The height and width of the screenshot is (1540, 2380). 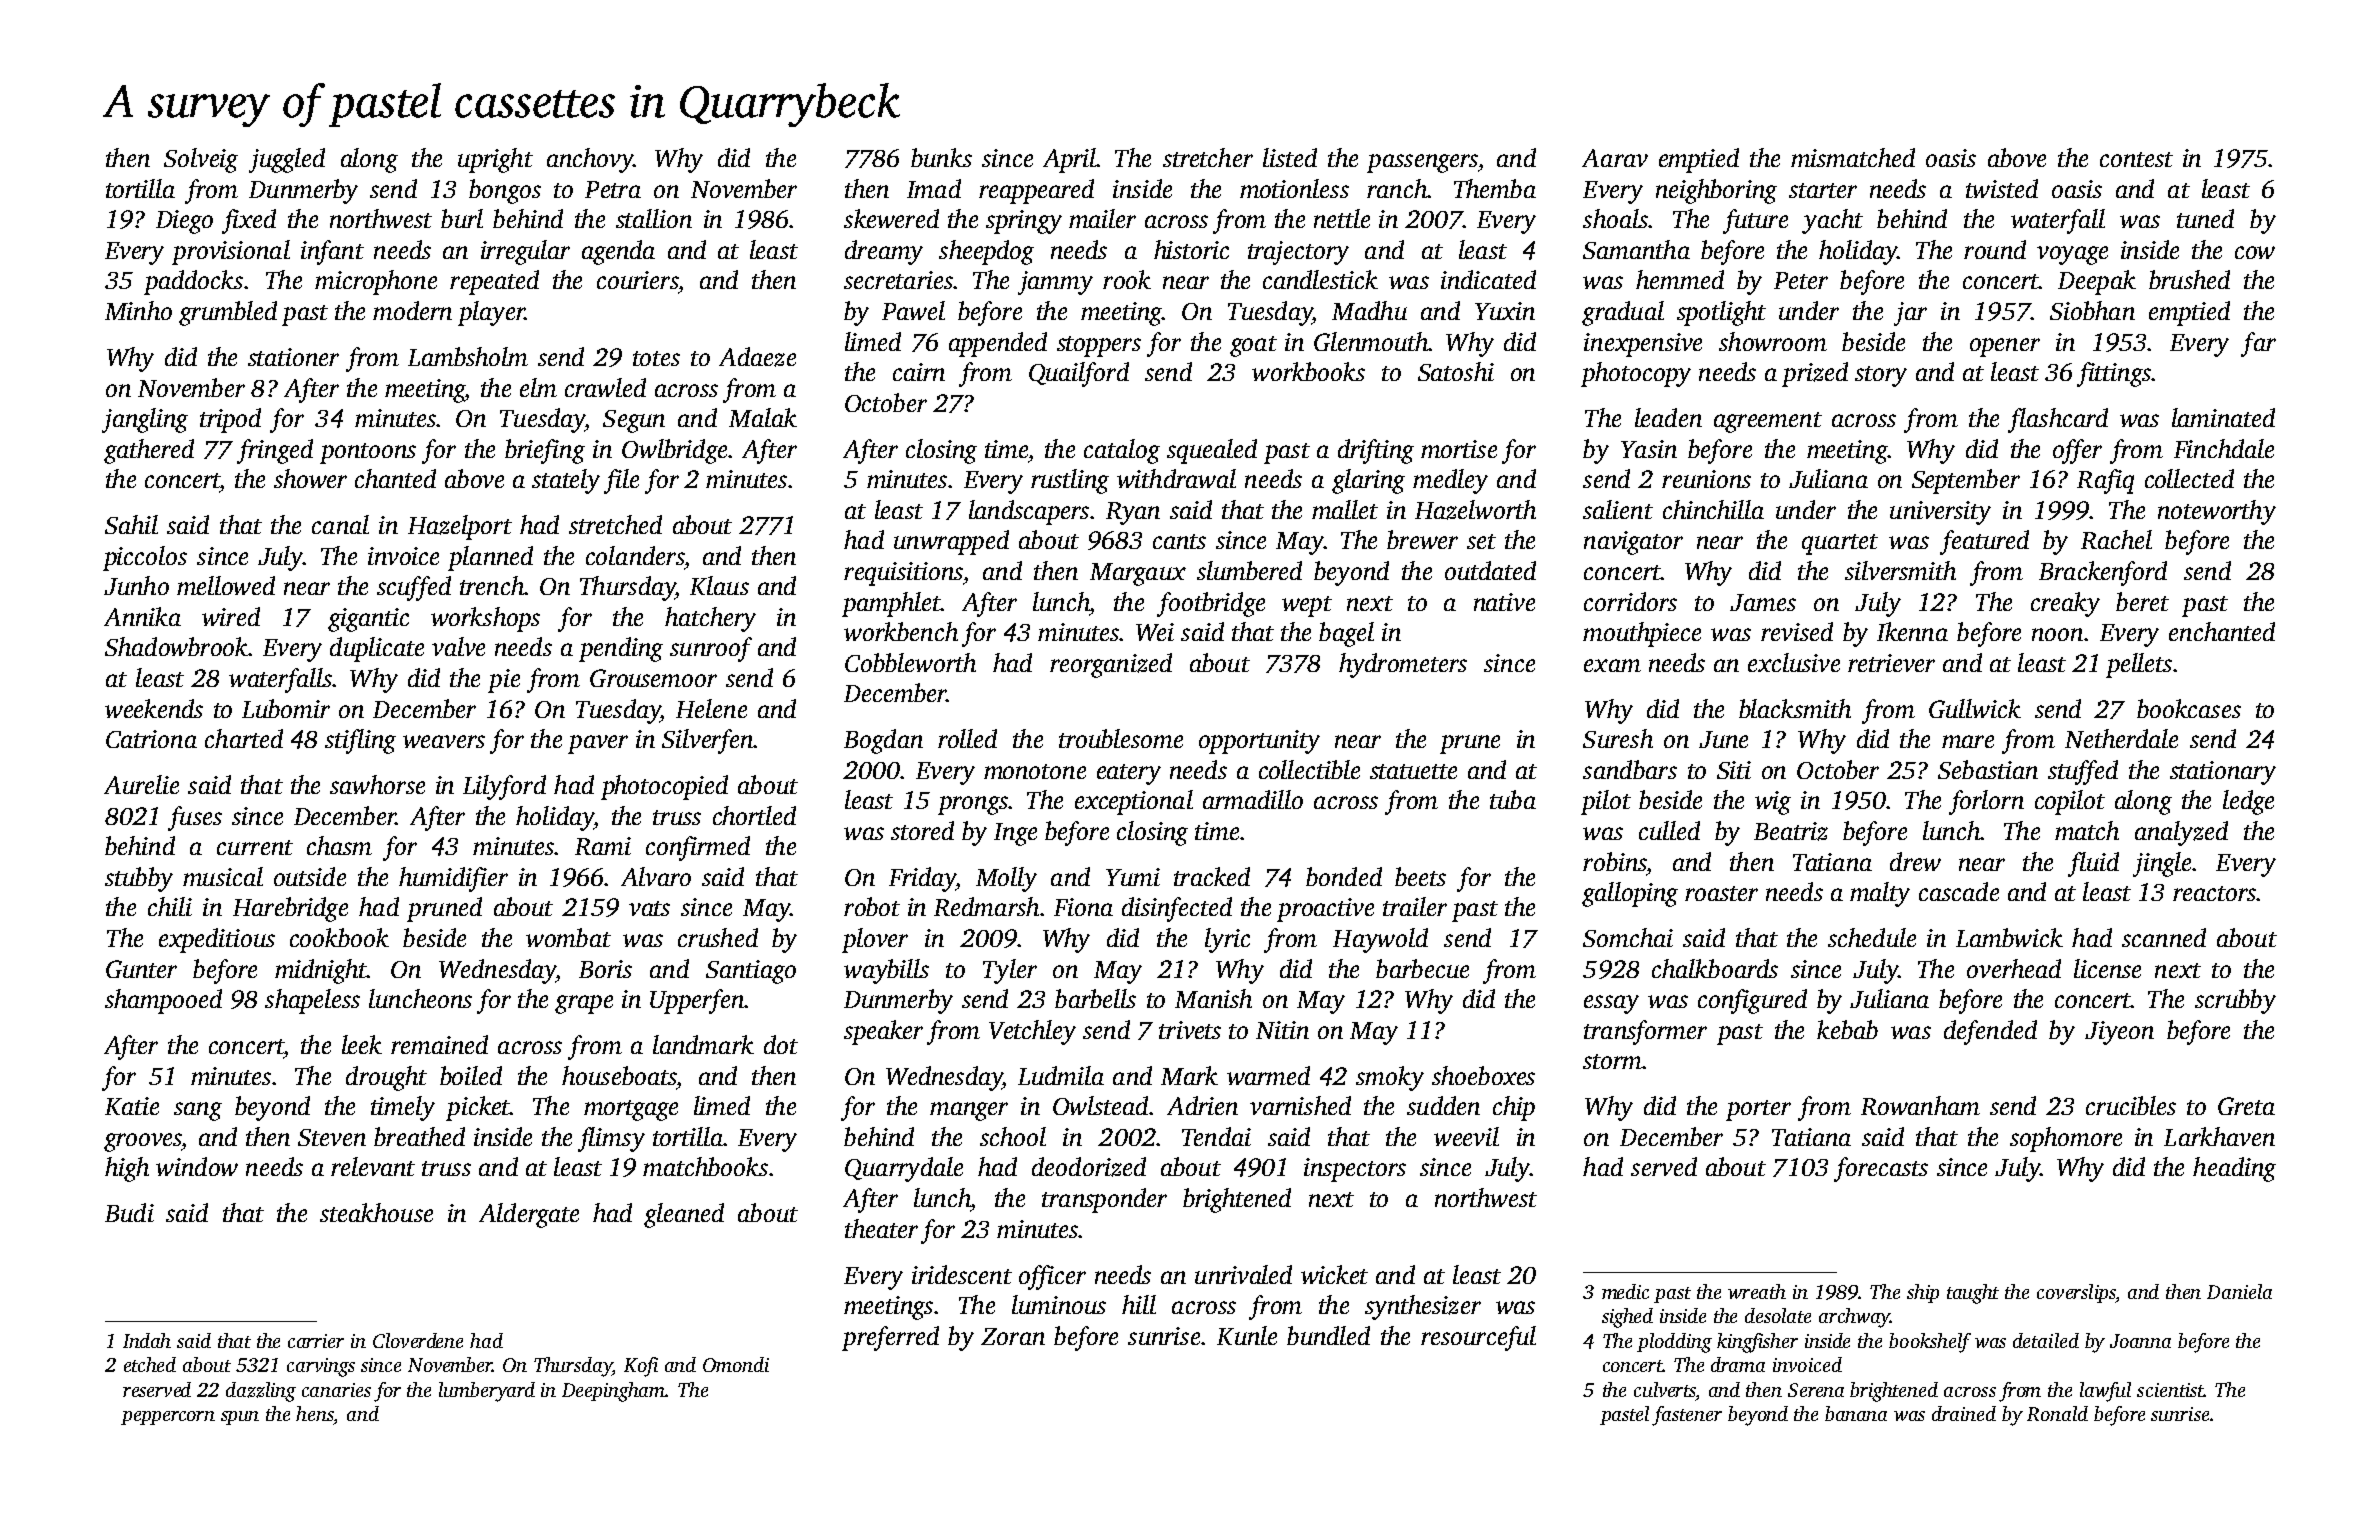 I want to click on hydrometers, so click(x=1403, y=665).
